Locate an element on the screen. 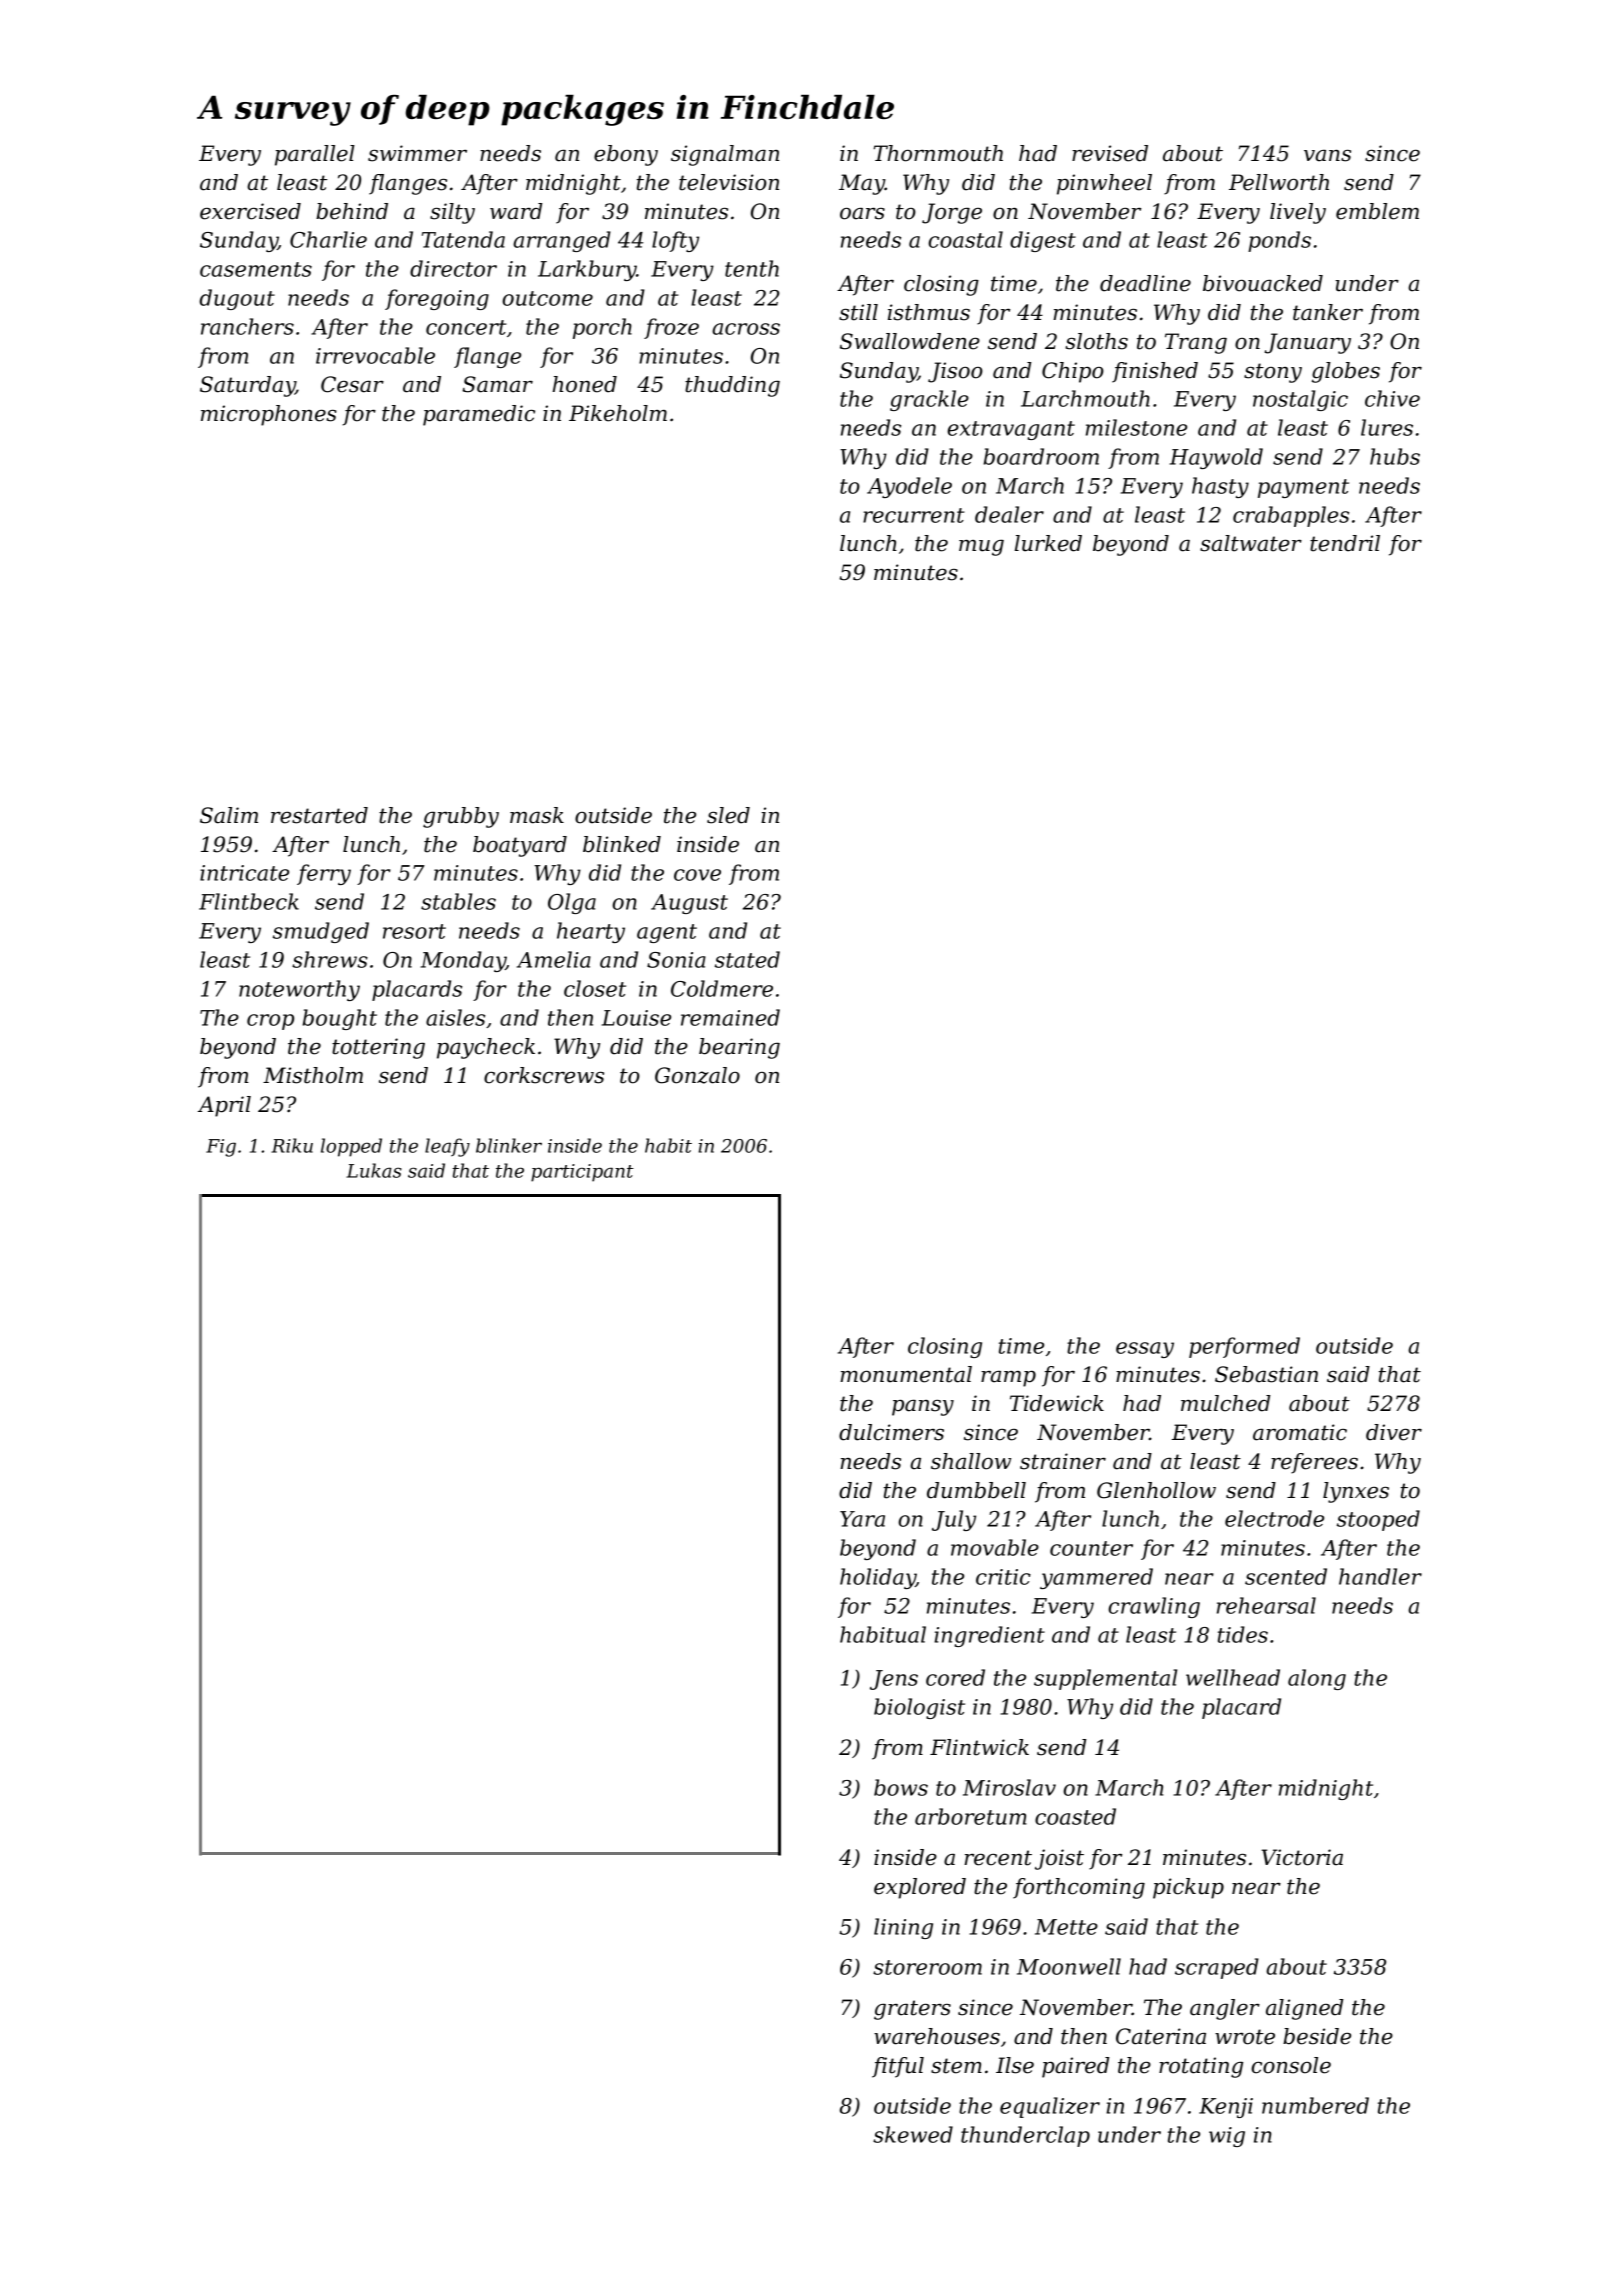 This screenshot has height=2292, width=1620. saltwater is located at coordinates (1251, 543).
